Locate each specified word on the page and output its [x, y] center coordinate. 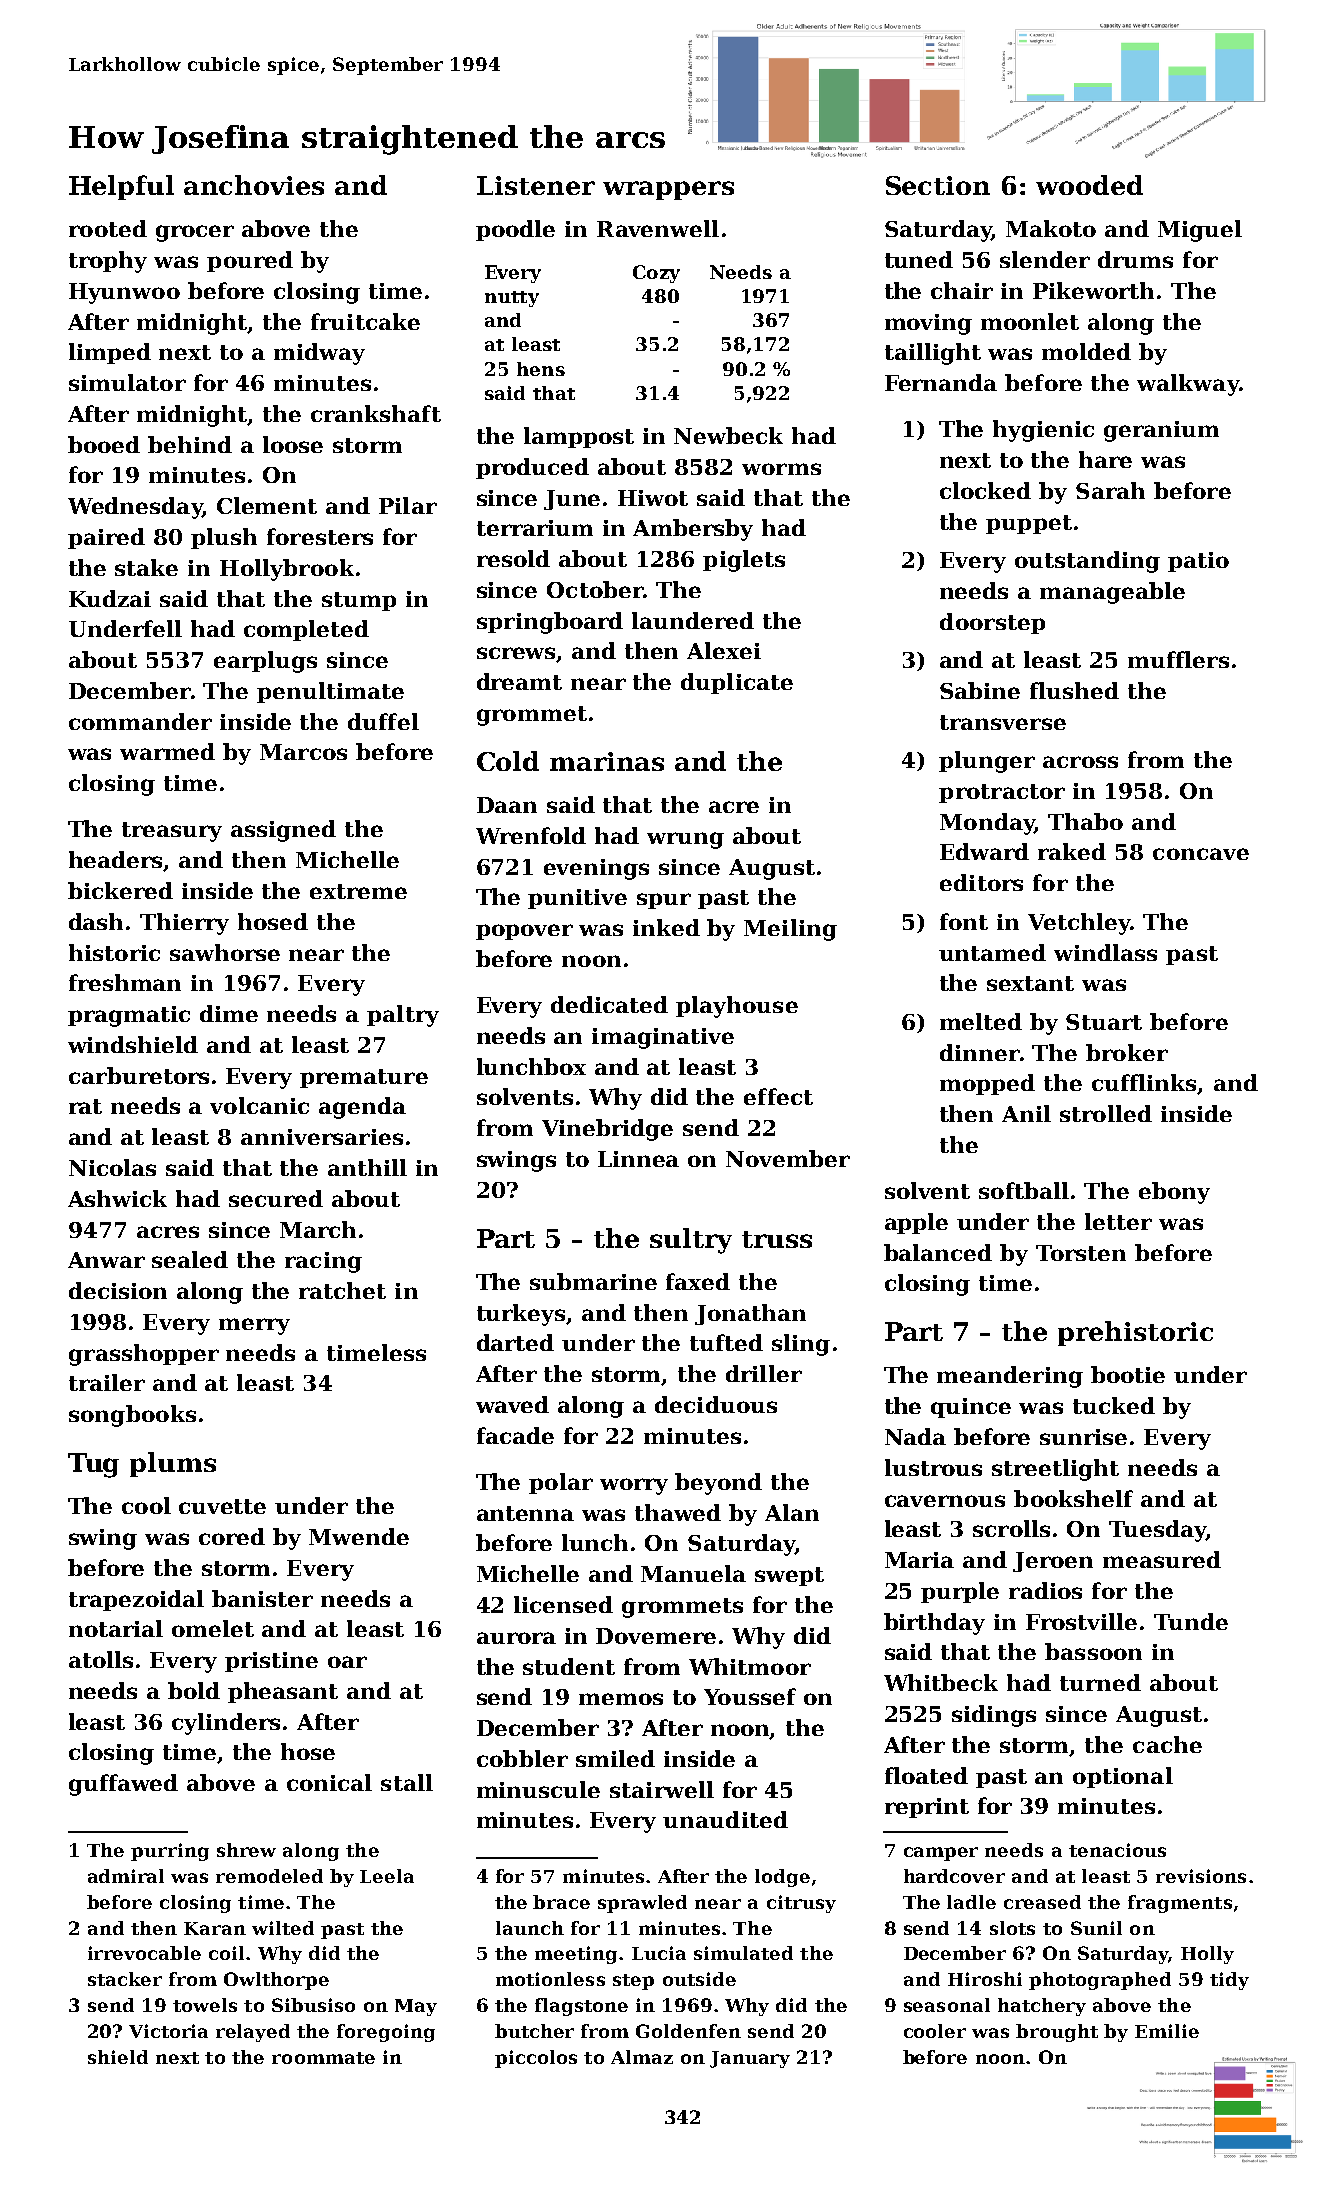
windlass [1105, 952]
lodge [782, 1878]
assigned [283, 831]
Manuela [693, 1573]
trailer [107, 1382]
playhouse [737, 1007]
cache [1167, 1744]
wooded [1089, 185]
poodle [515, 230]
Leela [387, 1876]
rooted [108, 228]
